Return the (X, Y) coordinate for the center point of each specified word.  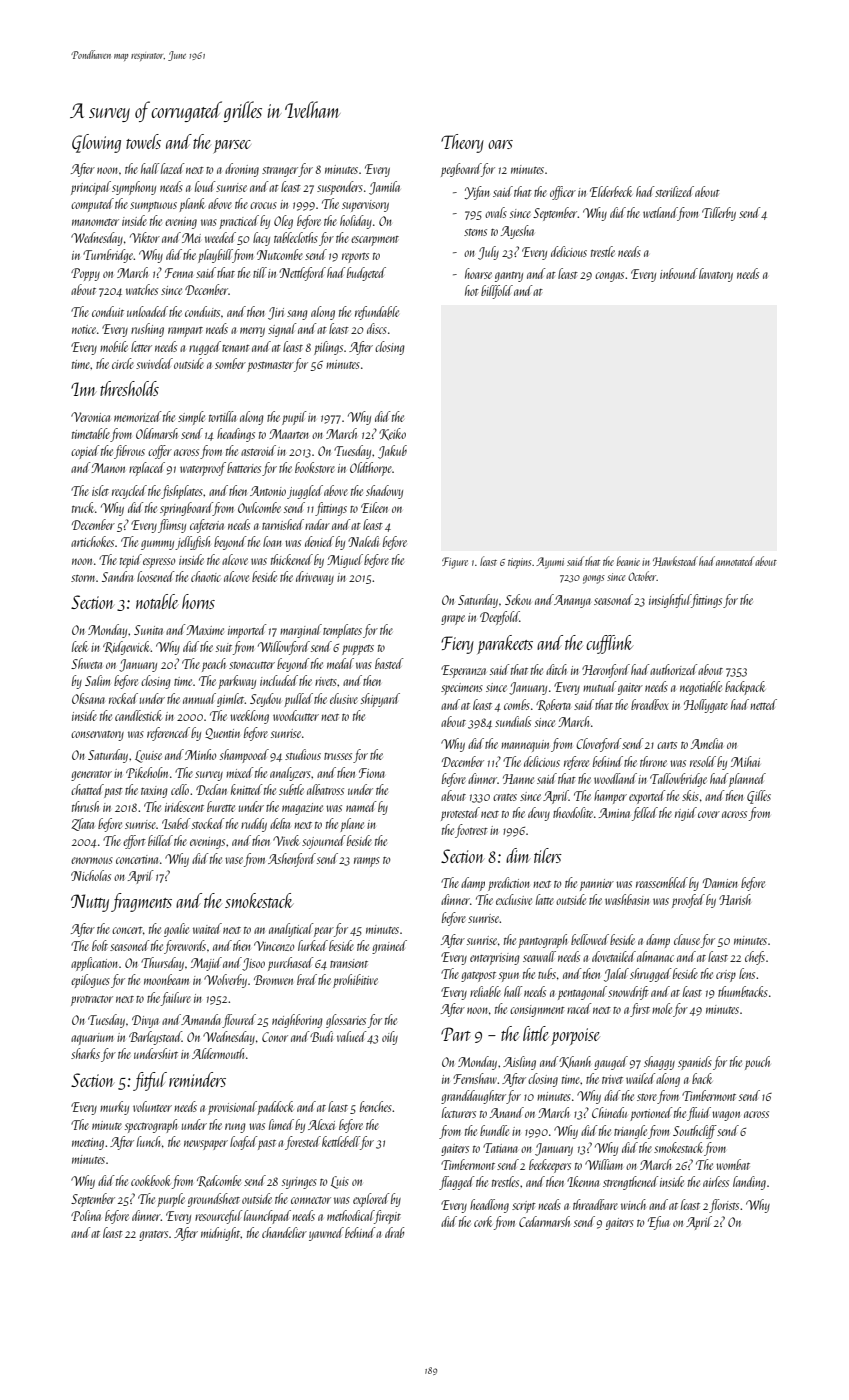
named (361, 806)
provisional (232, 1108)
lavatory (716, 275)
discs (377, 328)
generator (91, 776)
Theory (462, 143)
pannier (597, 885)
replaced (147, 469)
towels (143, 141)
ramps (367, 862)
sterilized (674, 191)
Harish (735, 899)
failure (176, 999)
